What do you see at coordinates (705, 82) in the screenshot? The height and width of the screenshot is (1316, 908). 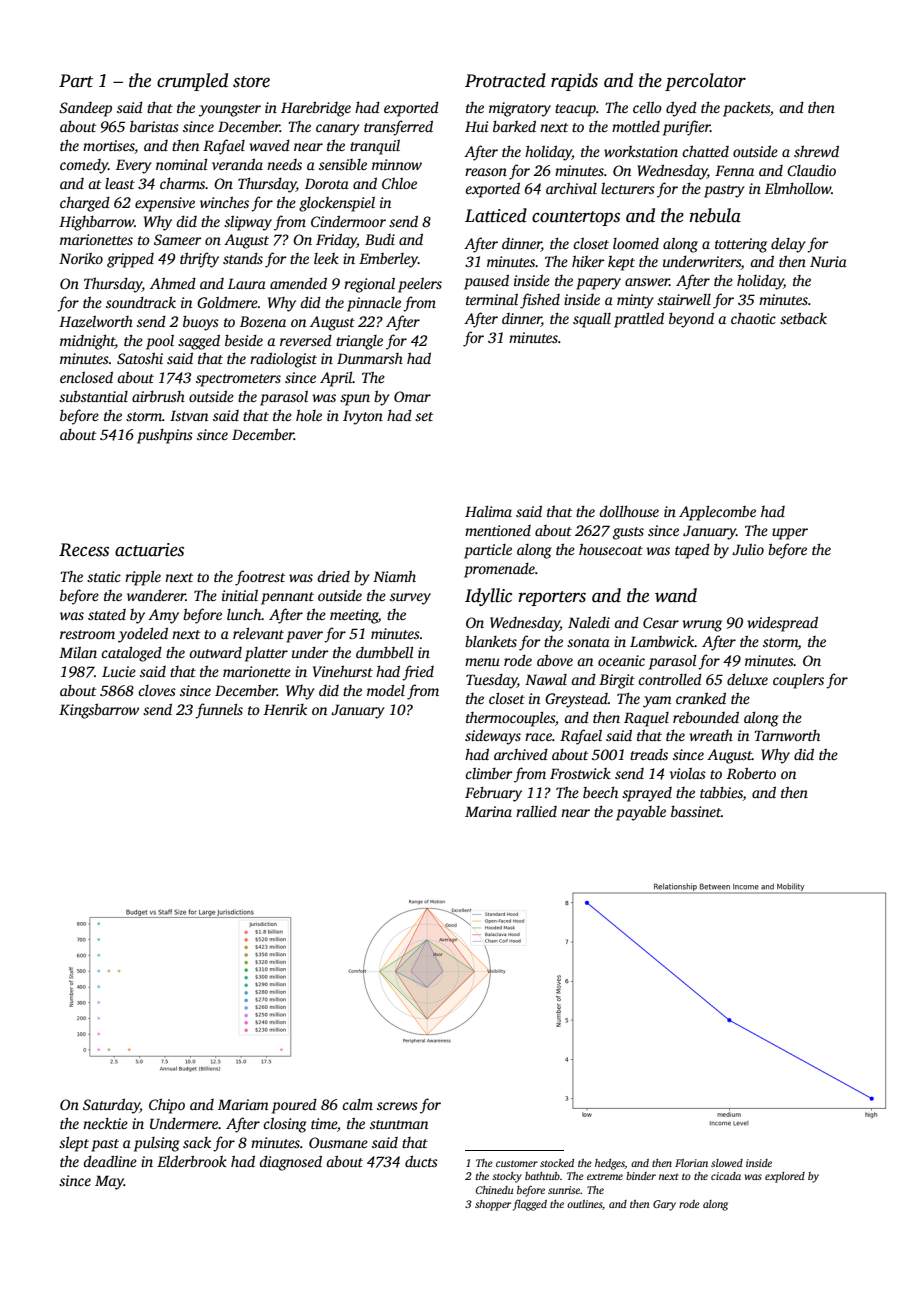 I see `percolator` at bounding box center [705, 82].
